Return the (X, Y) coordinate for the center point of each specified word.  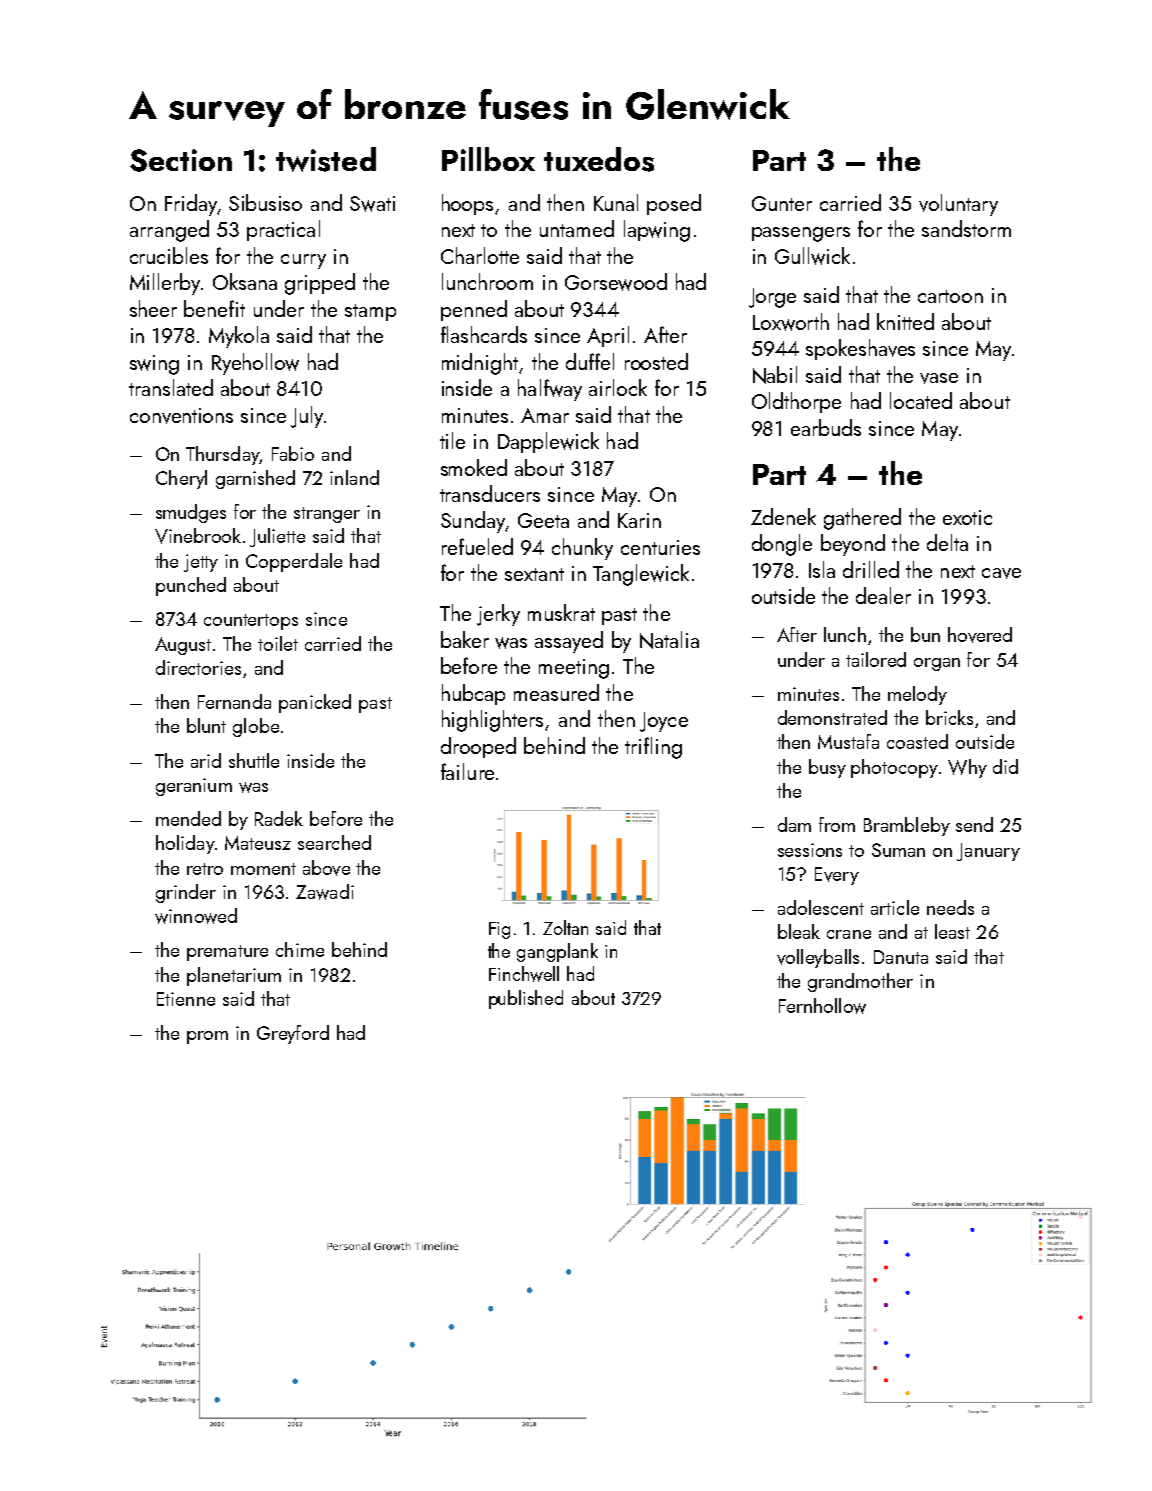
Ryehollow (255, 364)
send (974, 824)
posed (674, 204)
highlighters (492, 721)
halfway (550, 390)
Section (181, 160)
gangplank (557, 952)
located (921, 400)
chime (300, 949)
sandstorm (966, 228)
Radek (279, 818)
